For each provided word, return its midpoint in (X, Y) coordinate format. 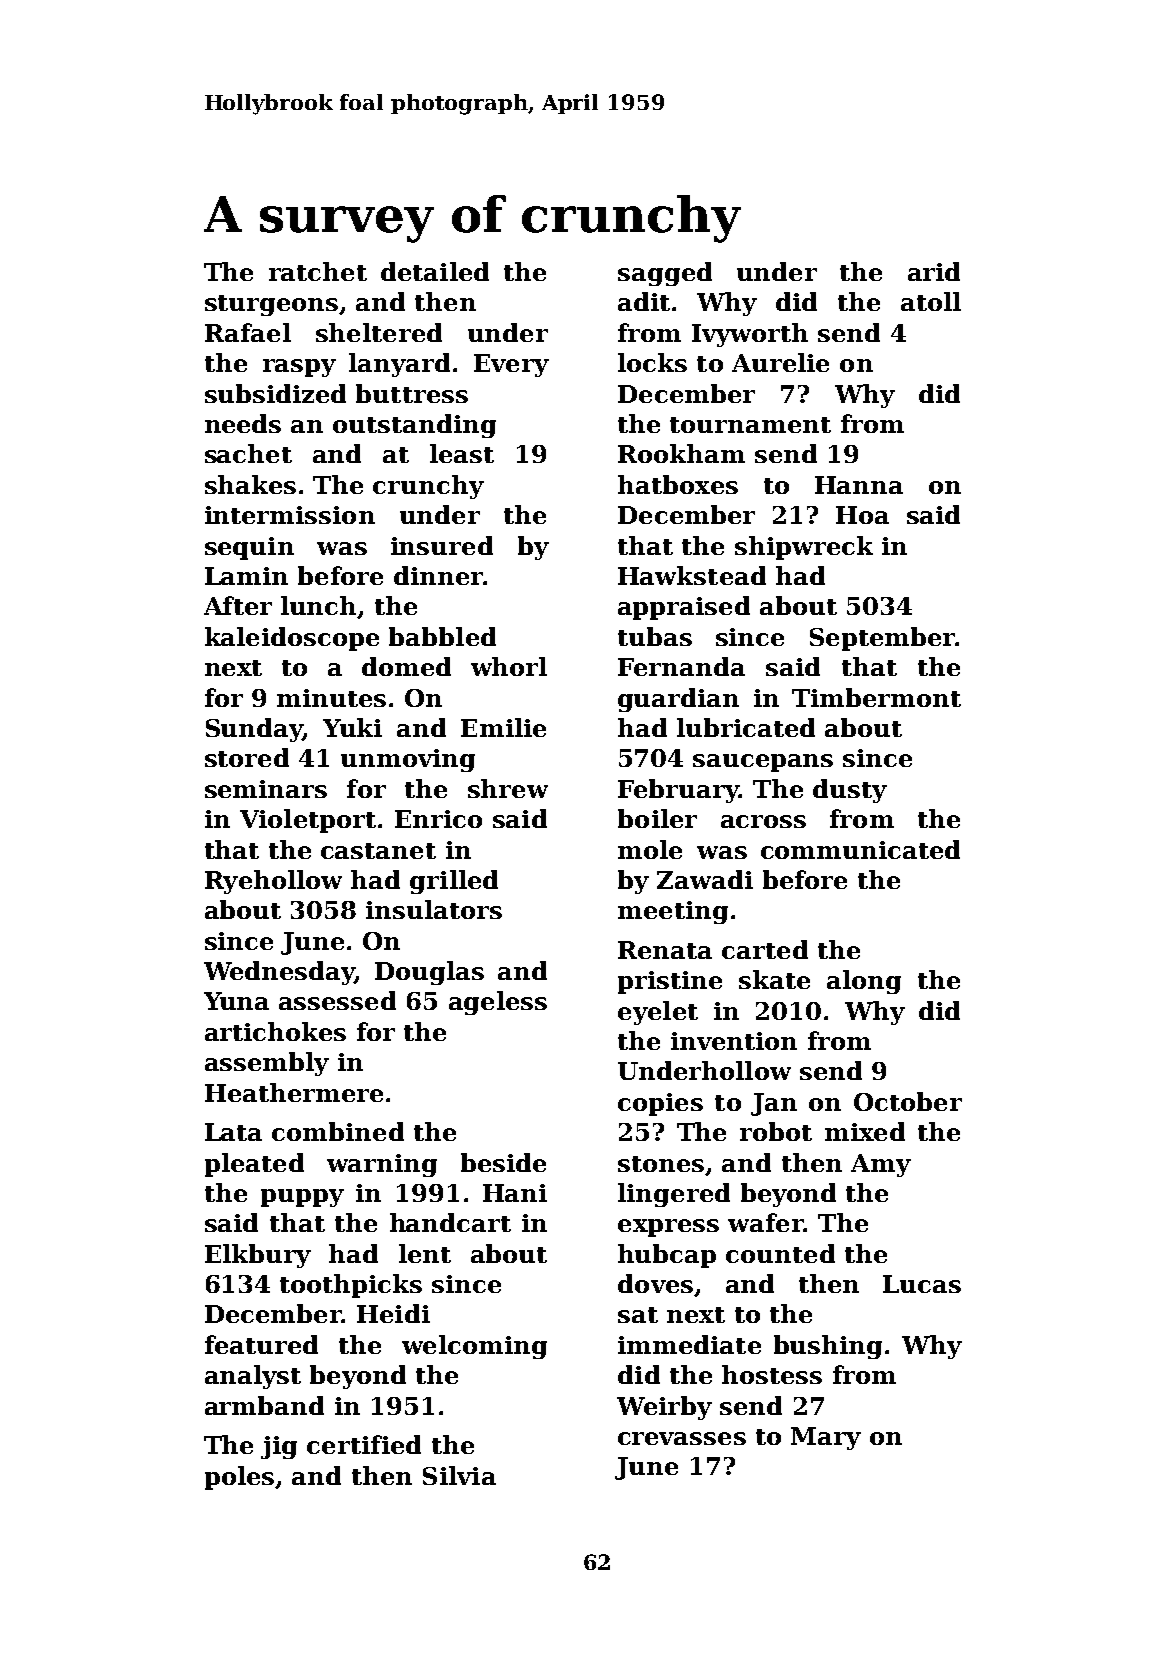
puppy (302, 1198)
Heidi (393, 1313)
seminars (266, 789)
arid (934, 271)
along (864, 982)
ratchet (318, 271)
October (908, 1101)
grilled (454, 882)
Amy (881, 1165)
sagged (665, 274)
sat (638, 1315)
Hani (515, 1193)
